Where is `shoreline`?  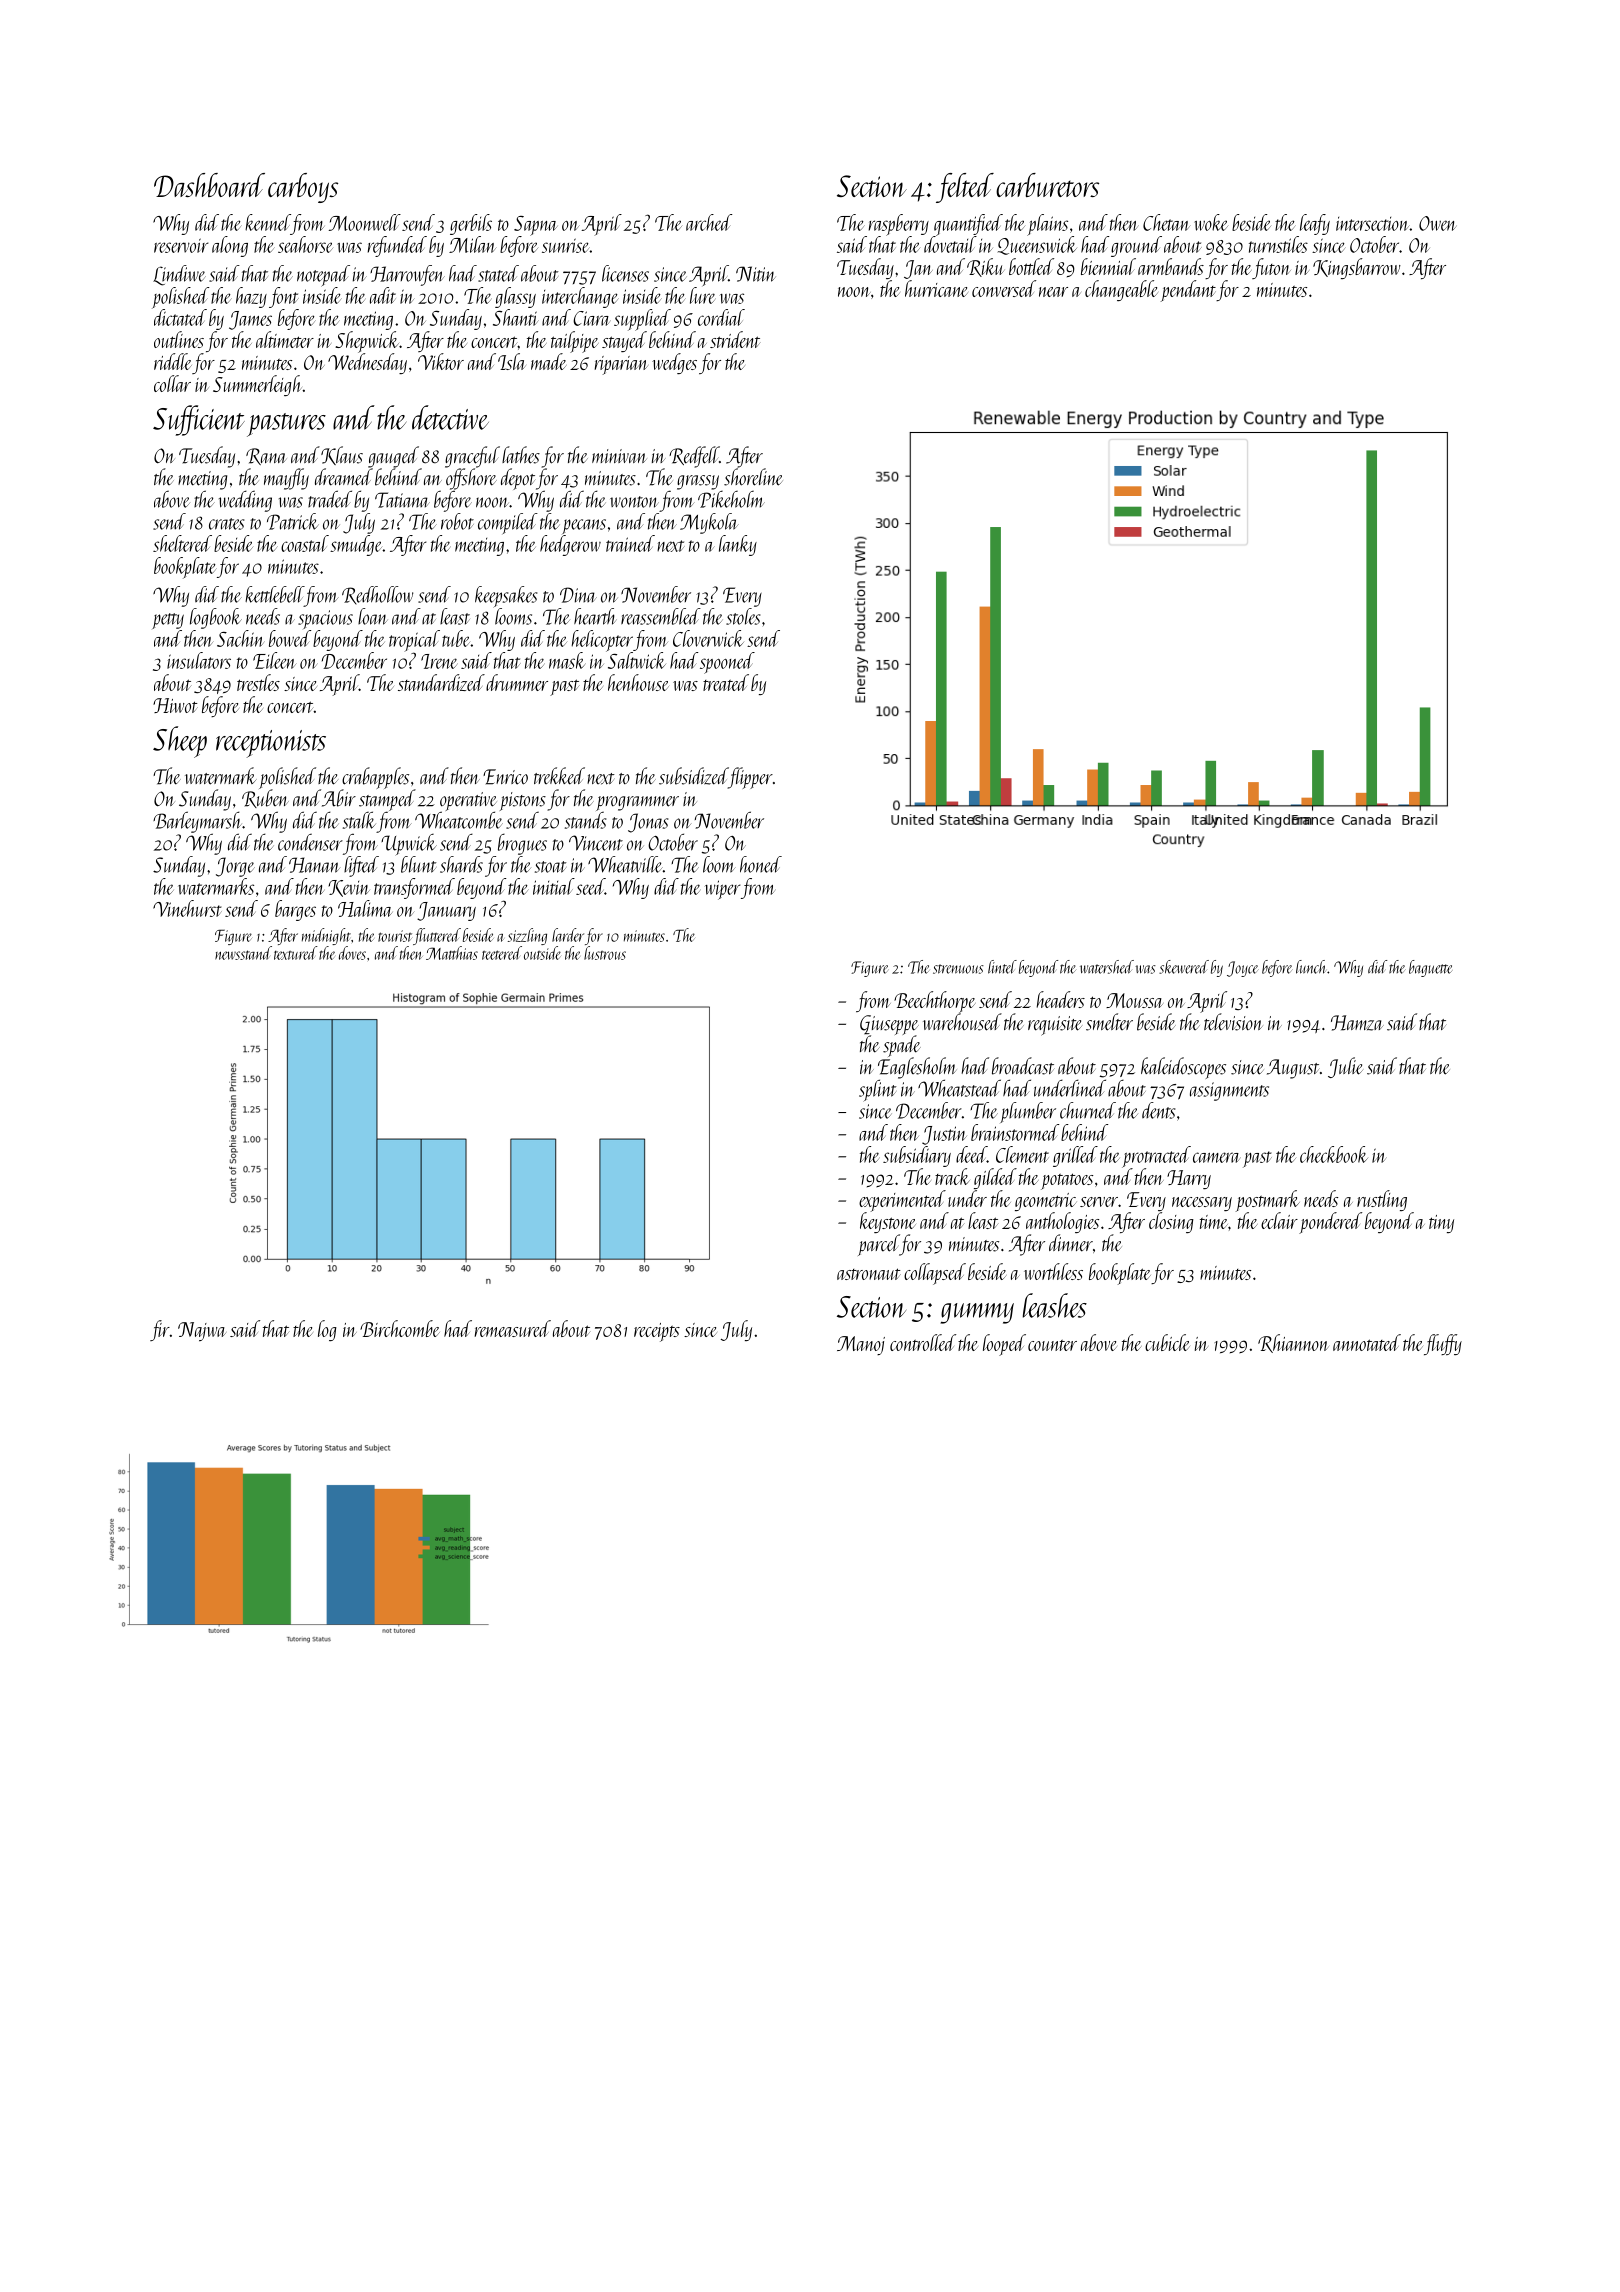 shoreline is located at coordinates (753, 477).
